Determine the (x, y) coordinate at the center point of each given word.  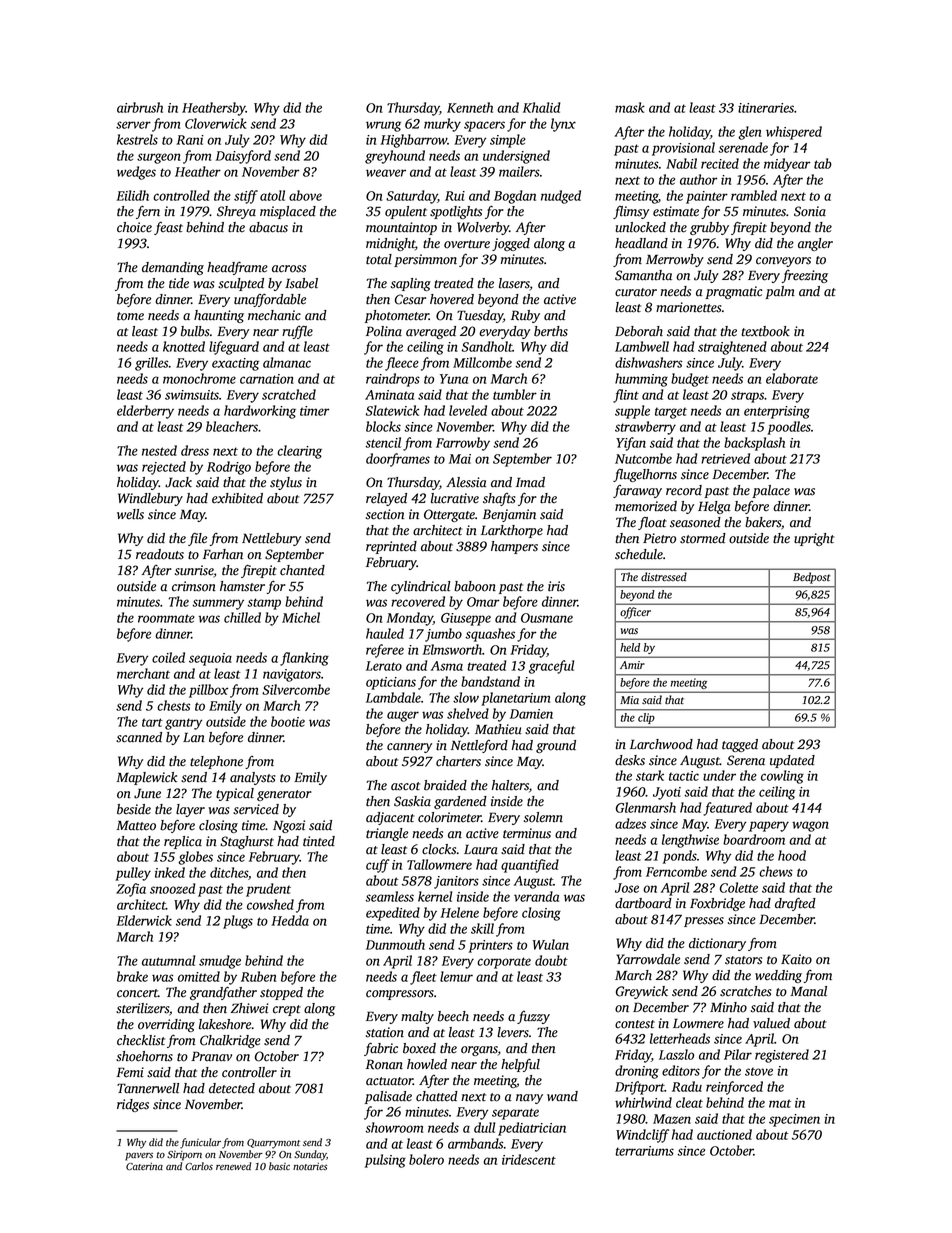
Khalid (542, 107)
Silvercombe (296, 689)
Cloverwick (216, 123)
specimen (794, 1120)
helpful (520, 1065)
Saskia (412, 801)
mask (630, 107)
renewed (233, 1166)
